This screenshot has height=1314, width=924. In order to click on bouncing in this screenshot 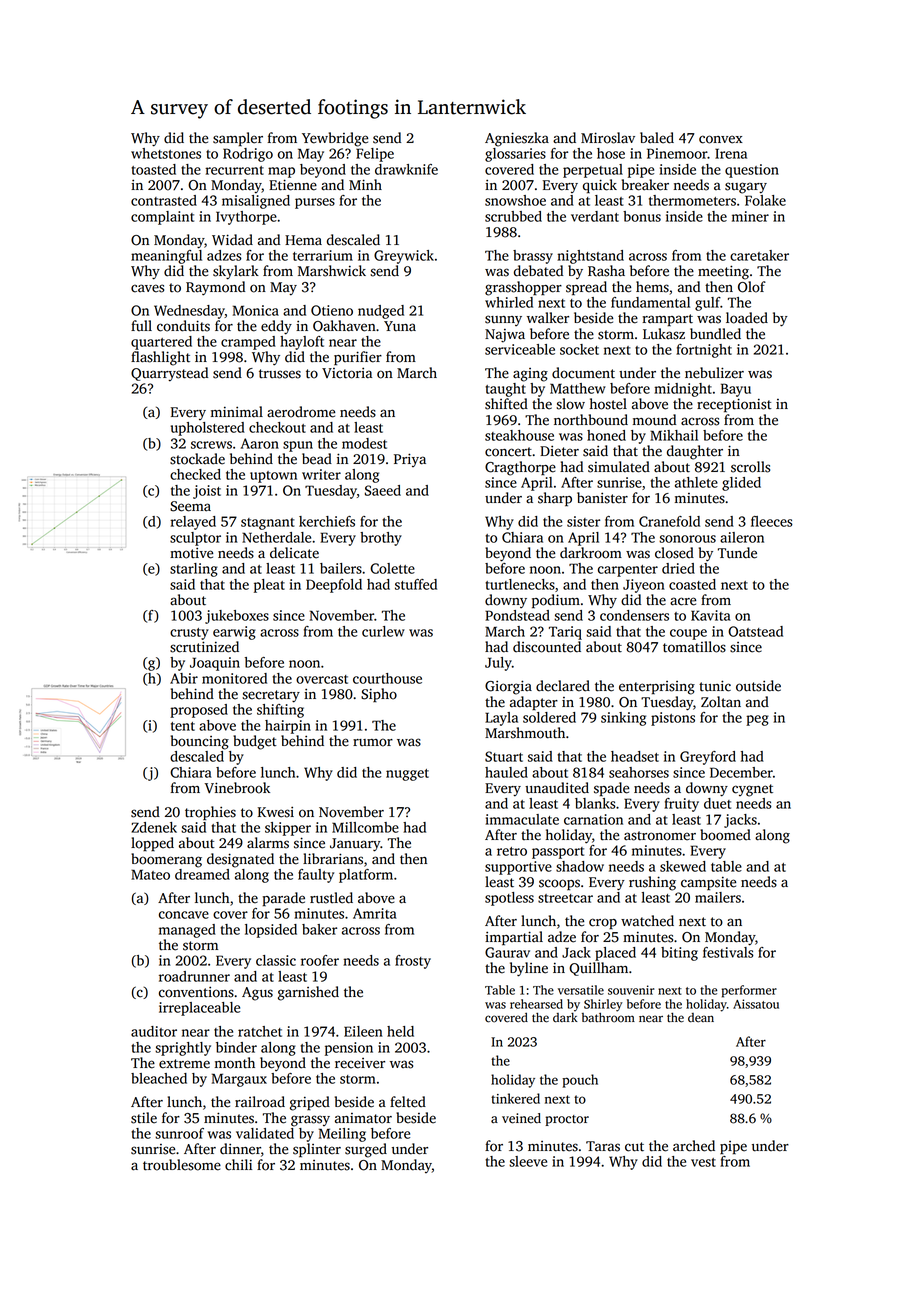, I will do `click(200, 742)`.
